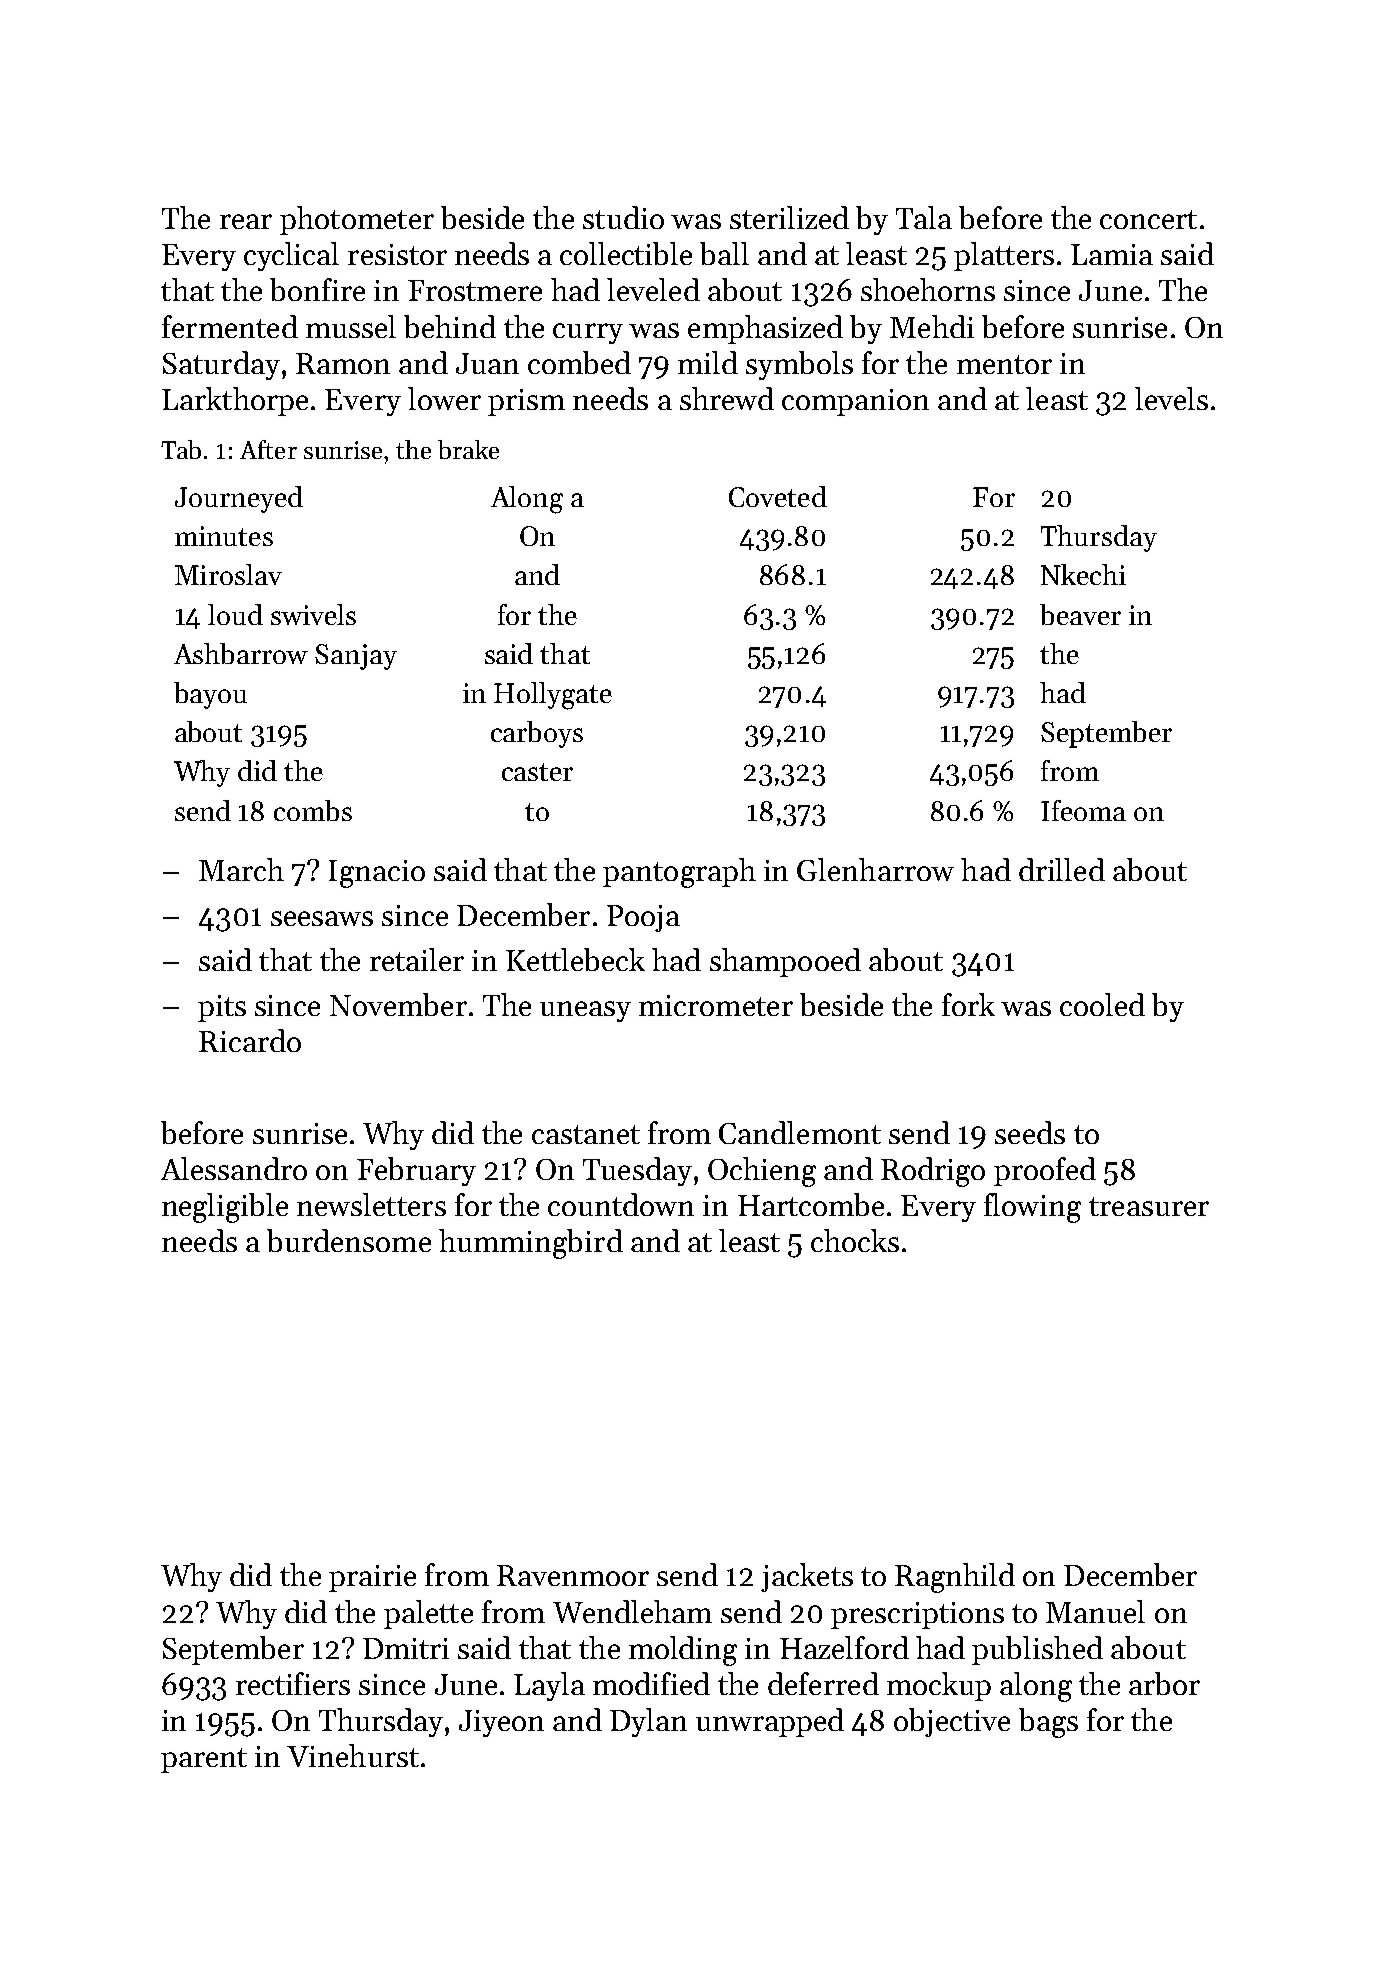 Image resolution: width=1386 pixels, height=1969 pixels. Describe the element at coordinates (1083, 810) in the image. I see `Ifeoma` at that location.
